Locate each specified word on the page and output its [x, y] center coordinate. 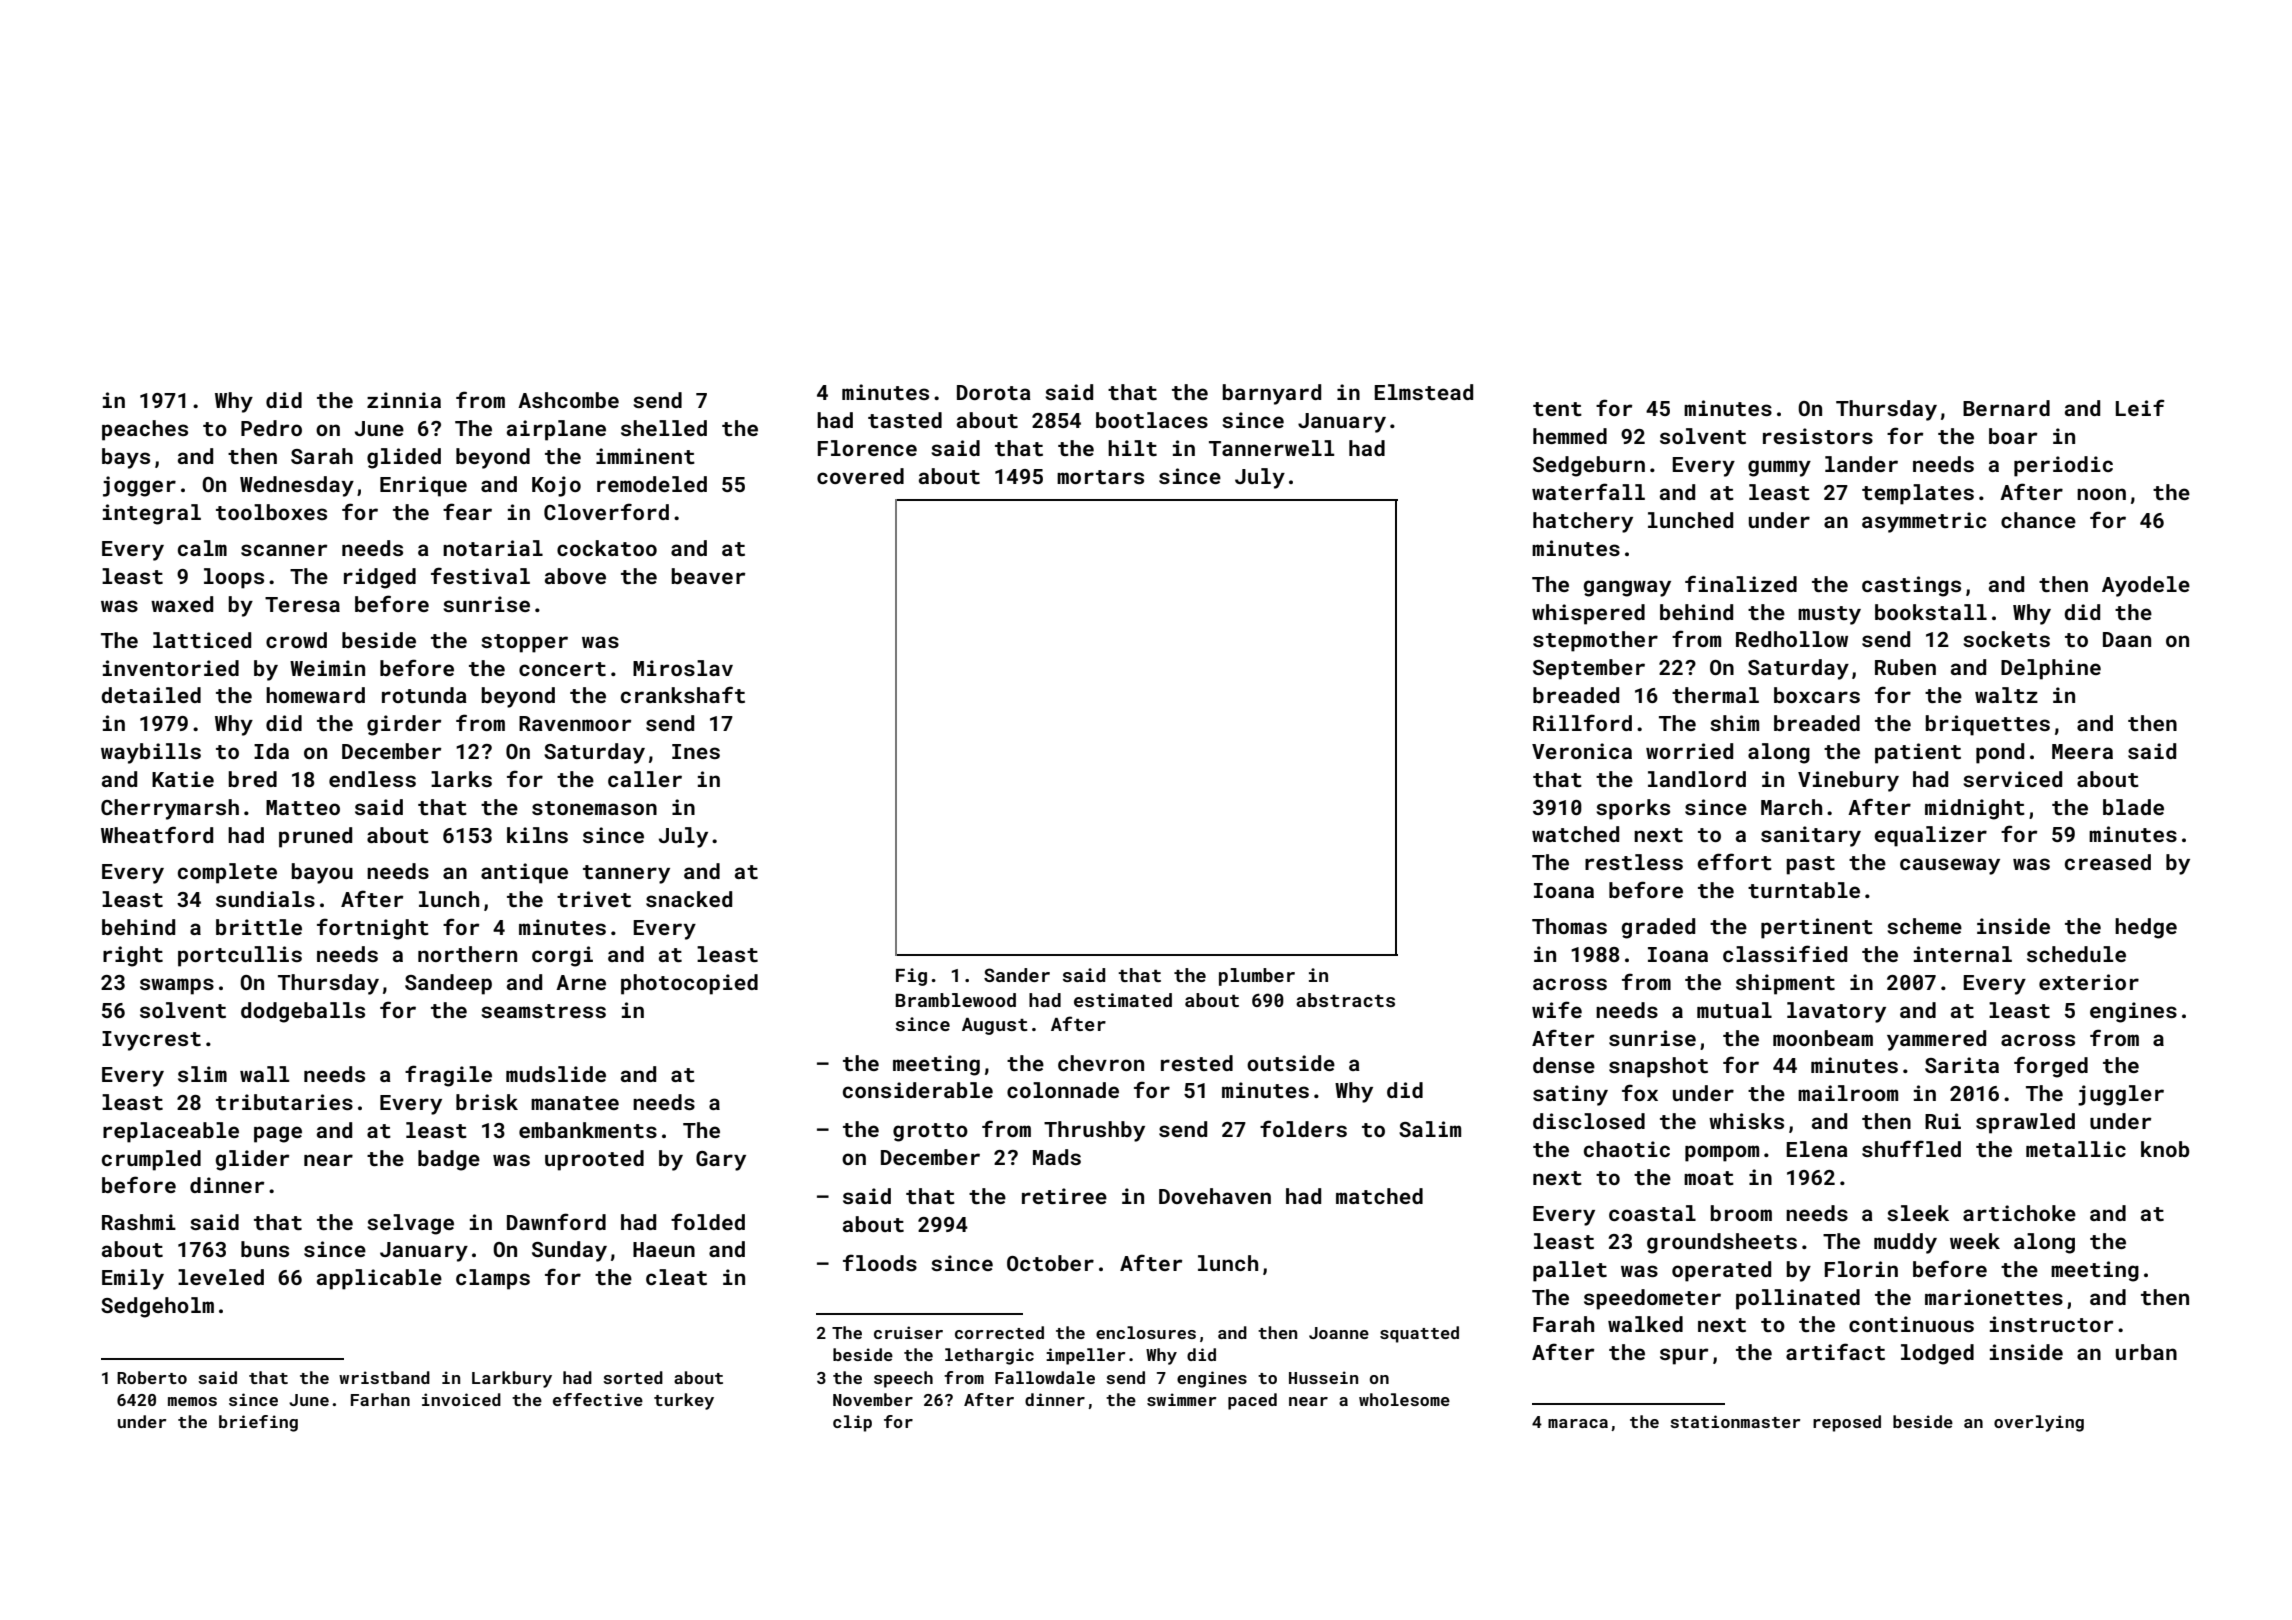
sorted [633, 1377]
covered [860, 476]
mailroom [1848, 1093]
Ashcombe [568, 400]
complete [227, 873]
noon [2101, 494]
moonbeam [1823, 1038]
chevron [1101, 1063]
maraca [1578, 1423]
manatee [575, 1103]
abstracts [1345, 1000]
